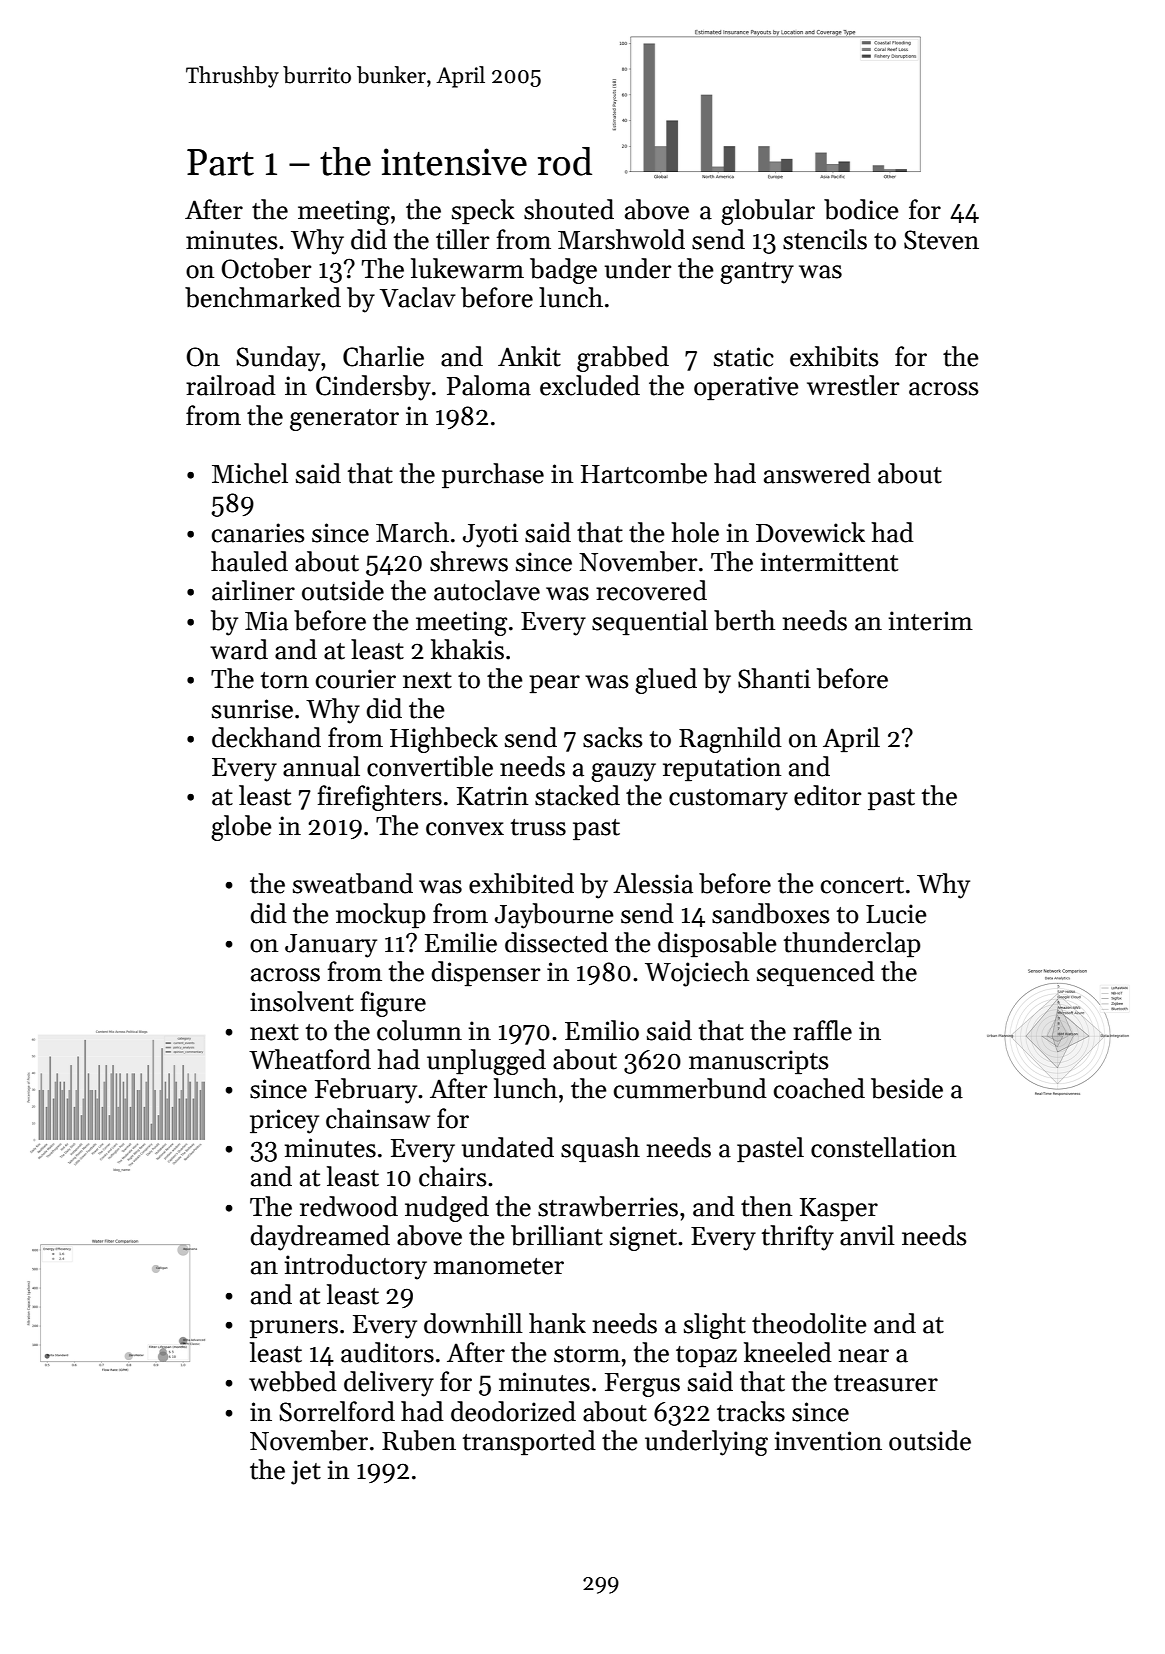 The height and width of the document is (1654, 1165). I want to click on slight, so click(715, 1326).
